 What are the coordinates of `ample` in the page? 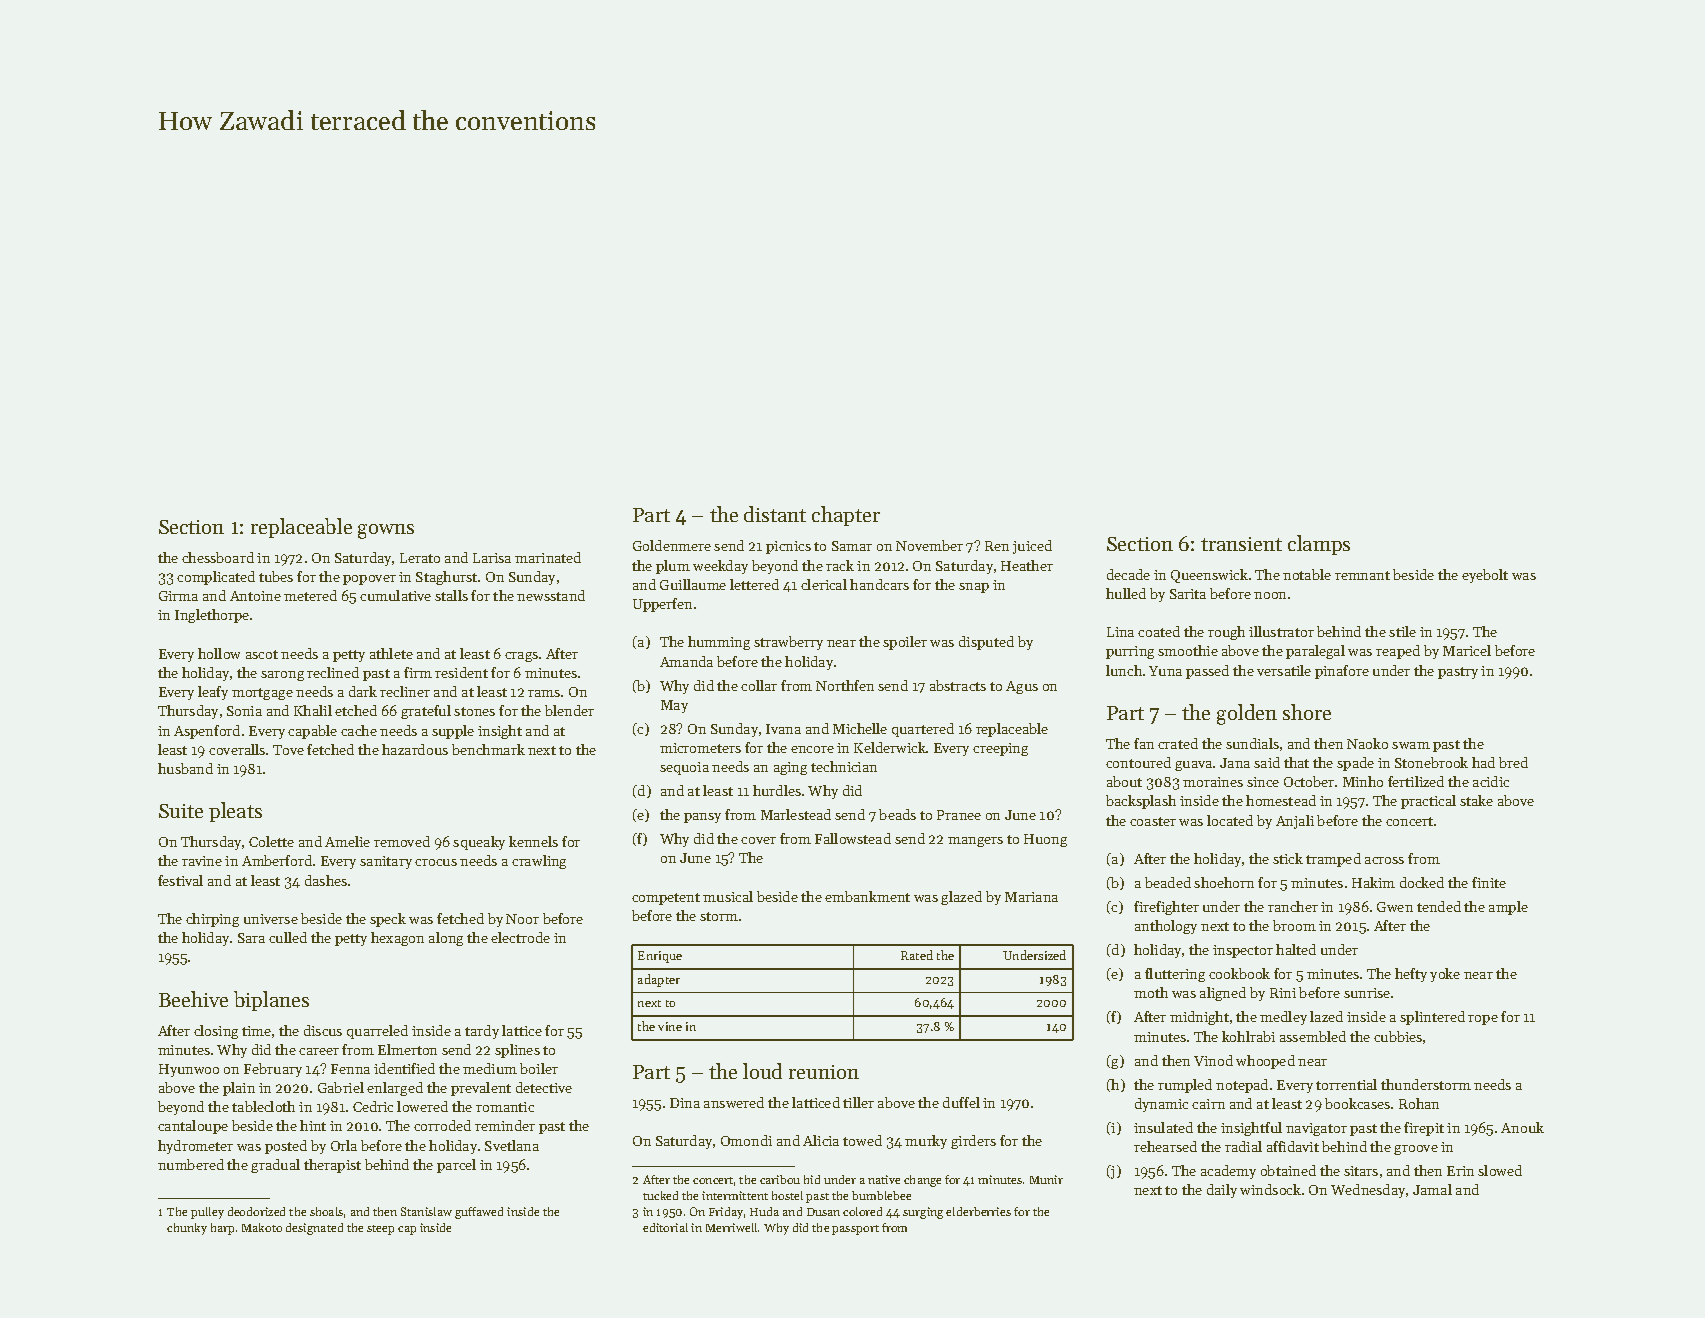 It's located at (1508, 908).
